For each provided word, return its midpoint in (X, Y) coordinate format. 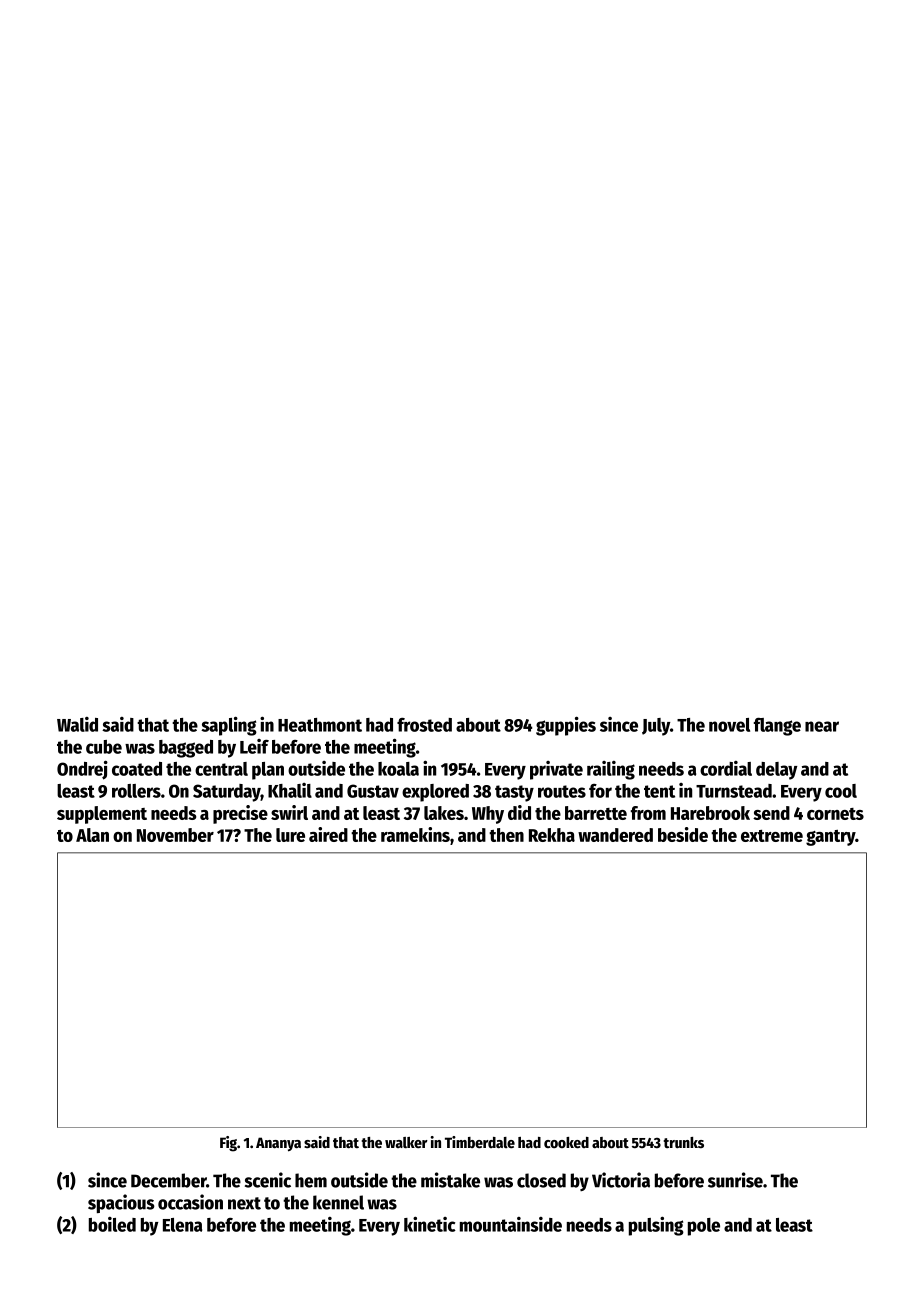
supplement (102, 815)
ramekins (415, 834)
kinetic (430, 1224)
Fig (228, 1144)
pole (704, 1227)
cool (841, 791)
